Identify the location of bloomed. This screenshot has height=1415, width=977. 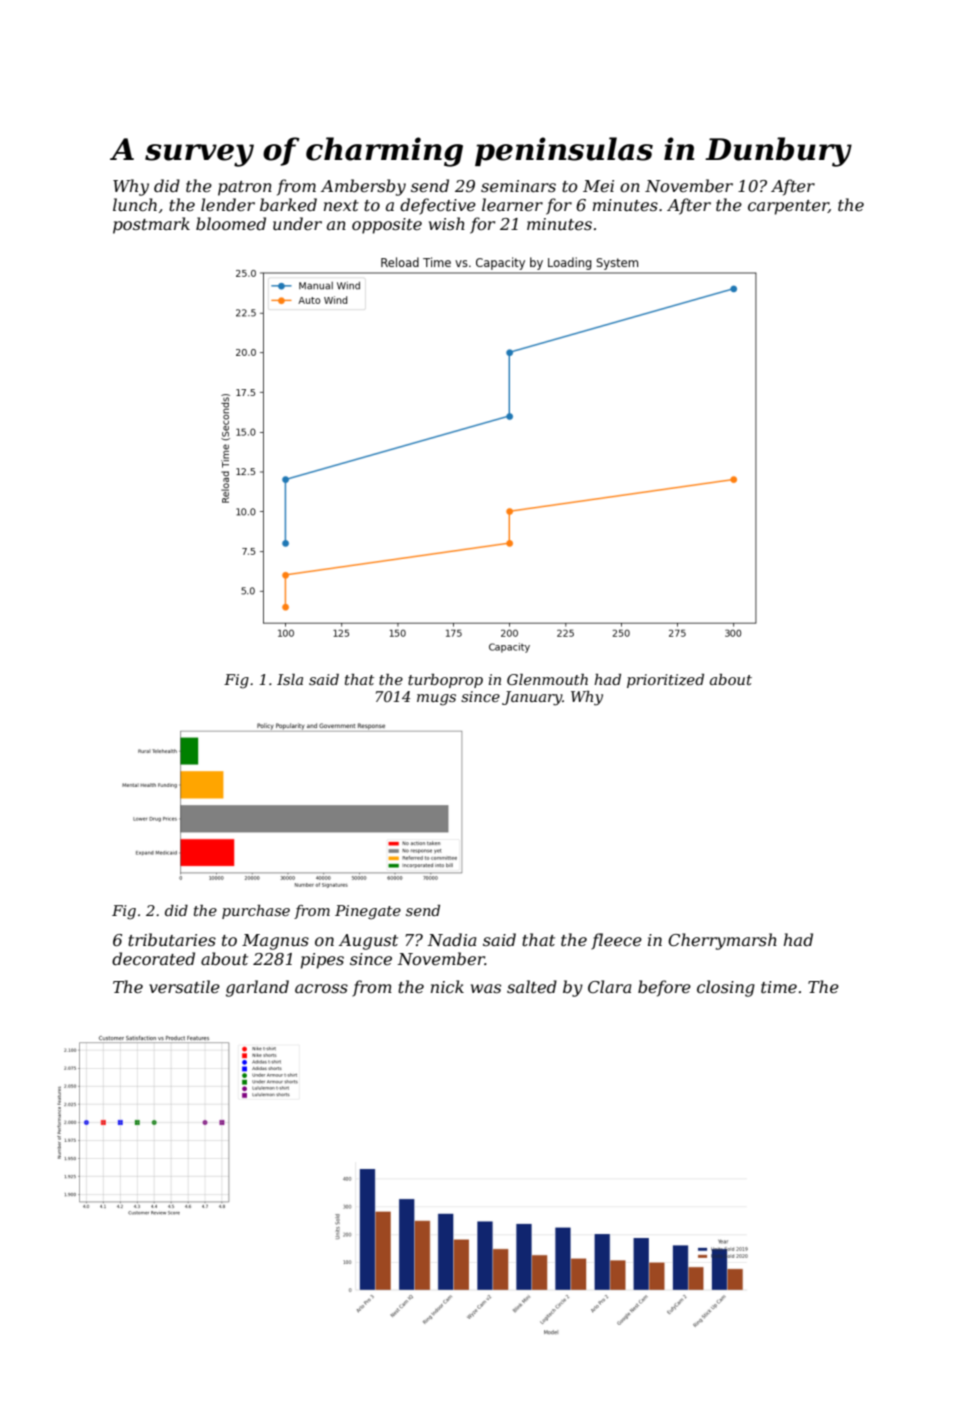
(231, 223).
